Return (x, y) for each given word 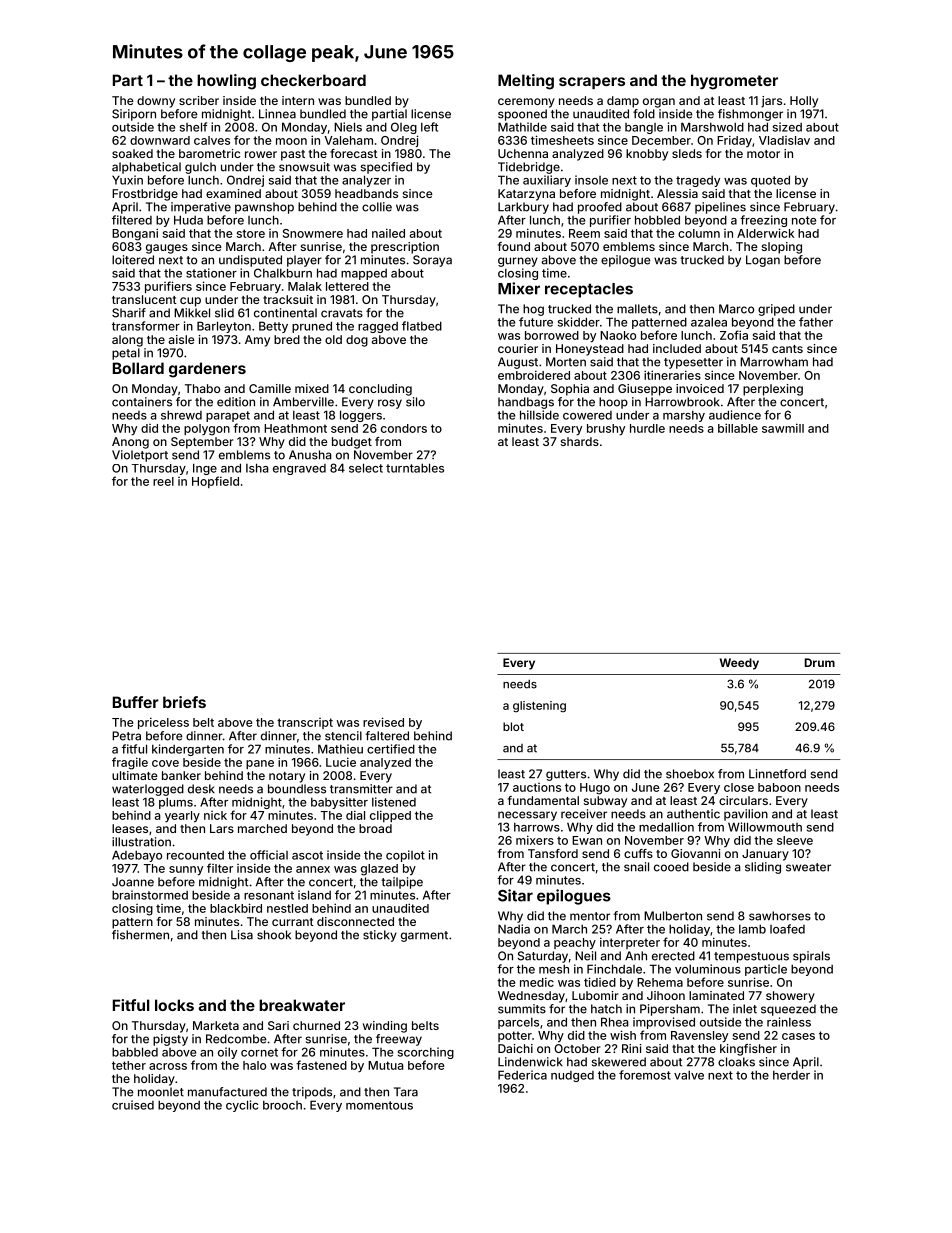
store (250, 233)
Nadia (514, 929)
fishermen (140, 935)
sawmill (783, 428)
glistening (539, 706)
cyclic (242, 1106)
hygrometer (734, 82)
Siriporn (134, 115)
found (514, 246)
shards (580, 441)
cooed (671, 867)
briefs (184, 702)
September (202, 443)
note (804, 220)
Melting (526, 82)
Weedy (739, 664)
